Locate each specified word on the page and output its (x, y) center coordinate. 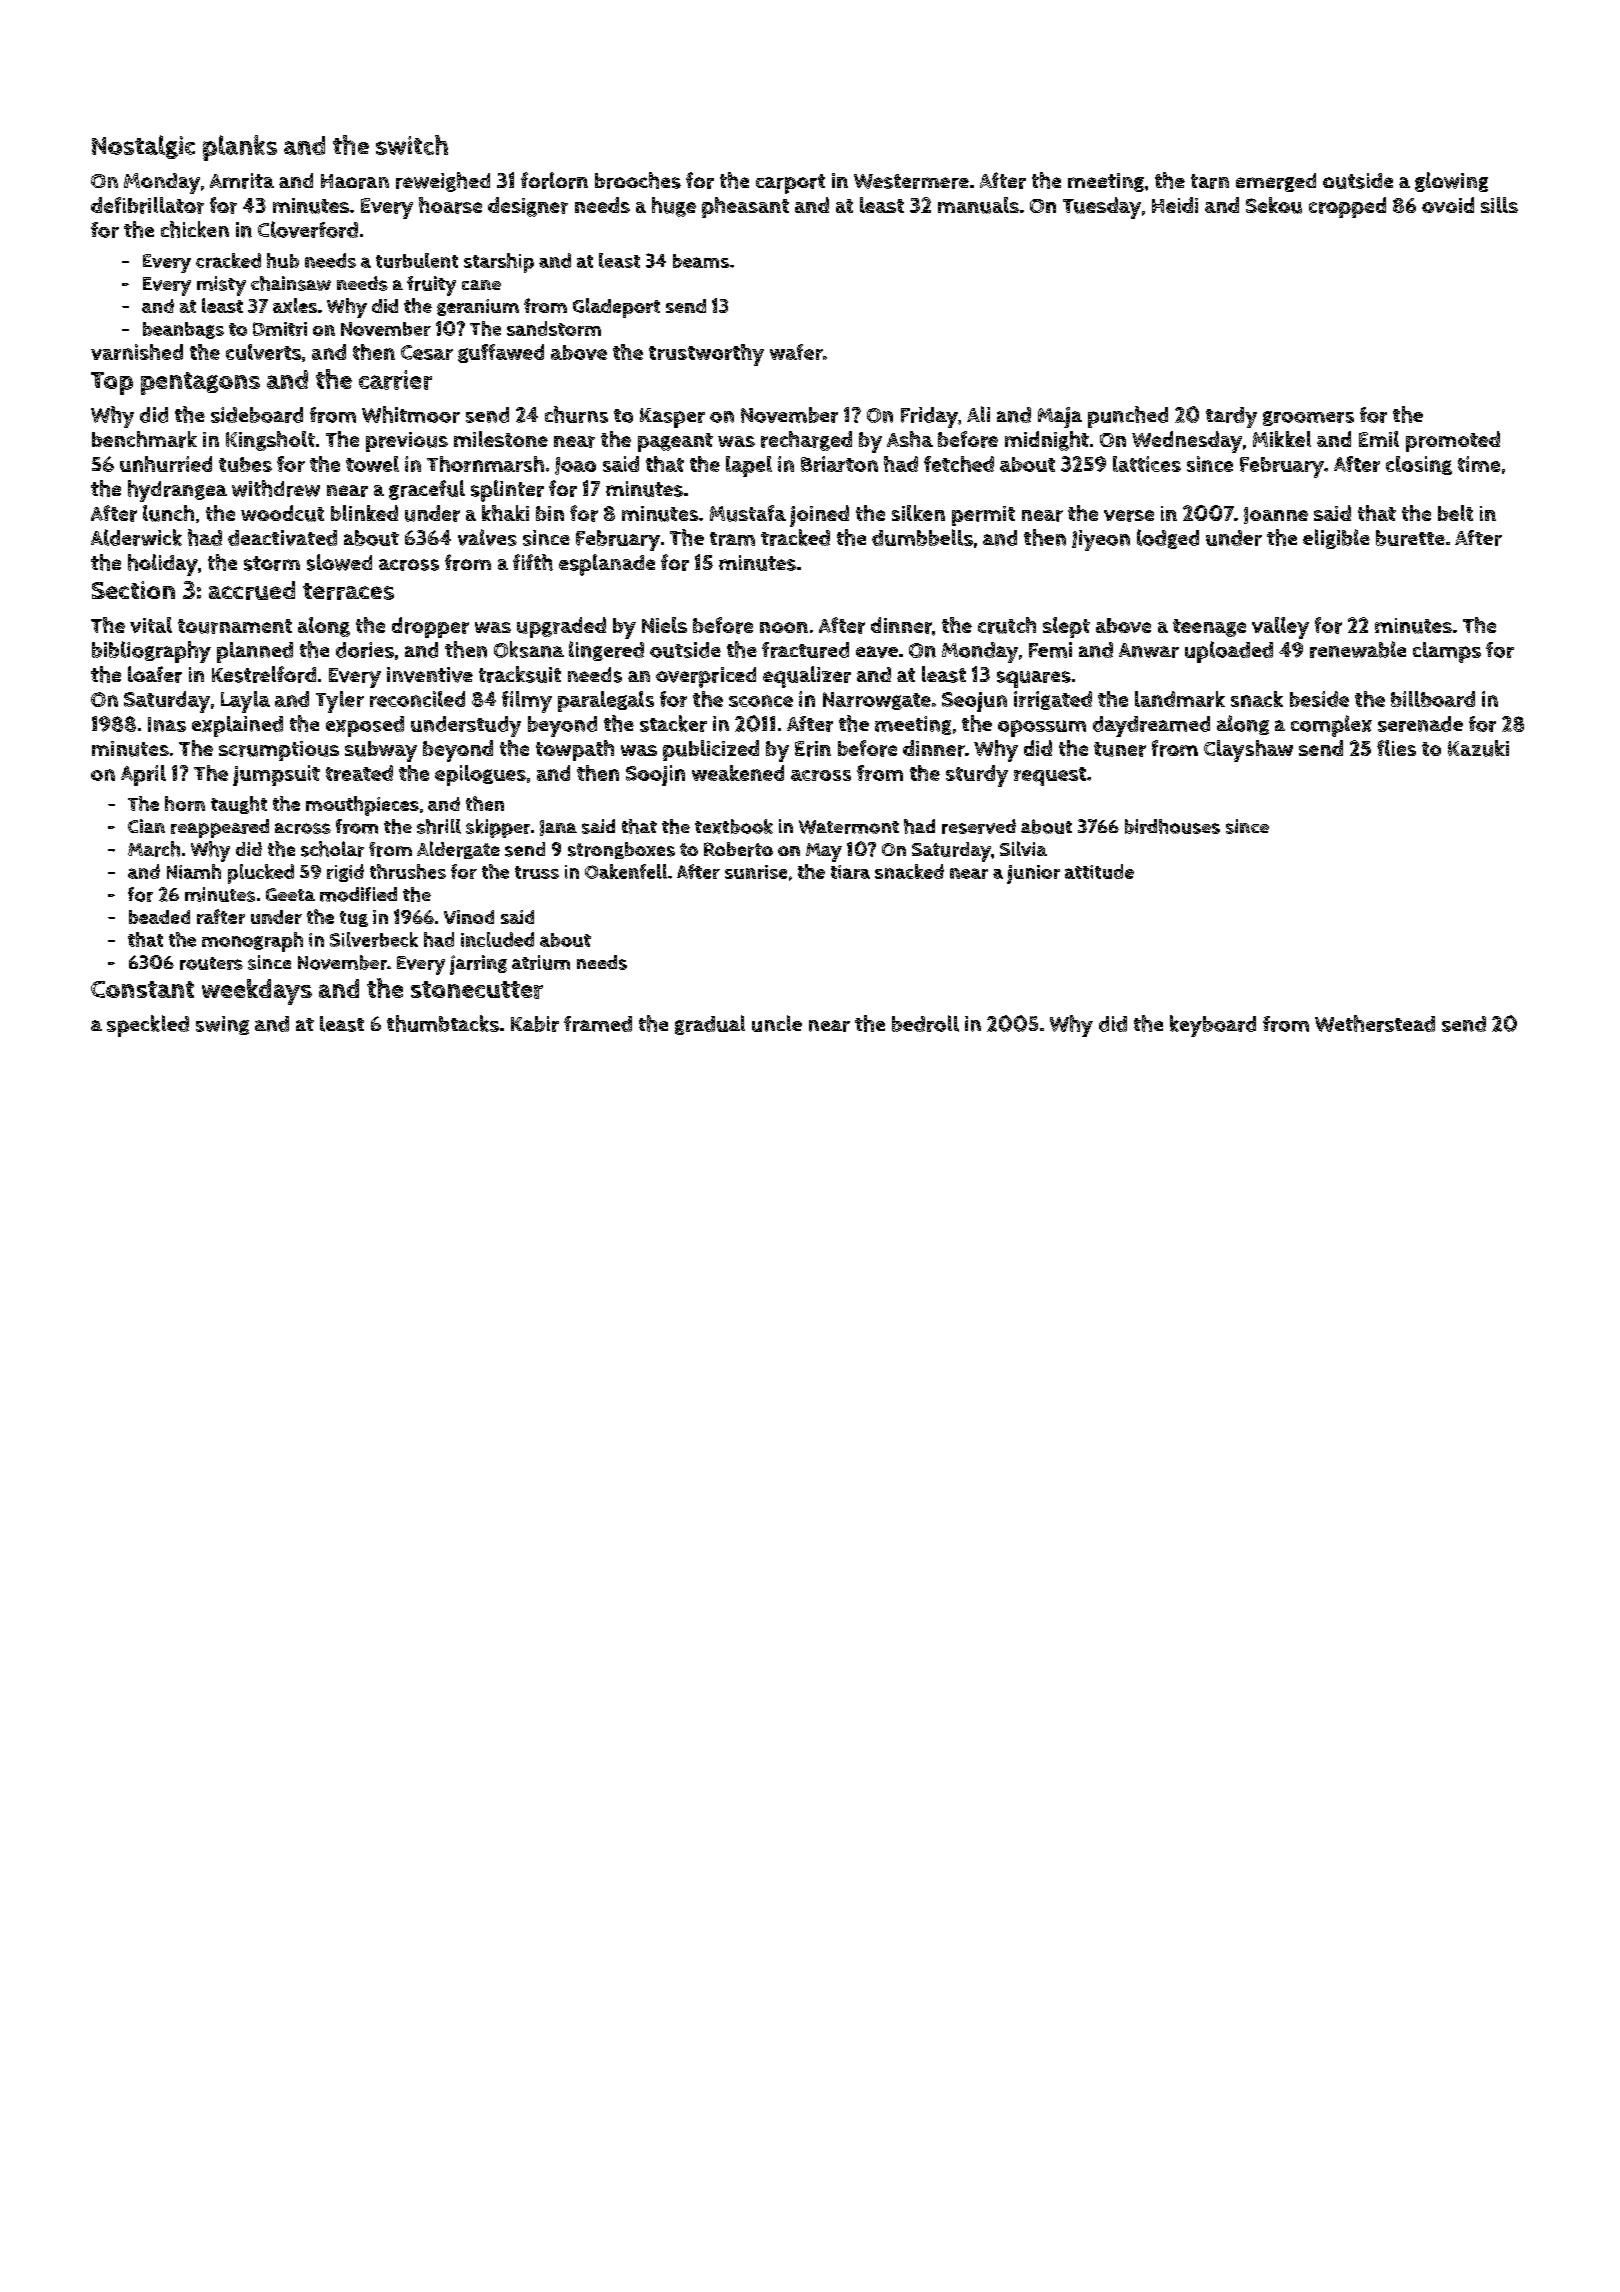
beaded (159, 917)
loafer (155, 674)
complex (1331, 726)
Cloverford (308, 229)
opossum (1042, 728)
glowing (1451, 182)
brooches (638, 180)
